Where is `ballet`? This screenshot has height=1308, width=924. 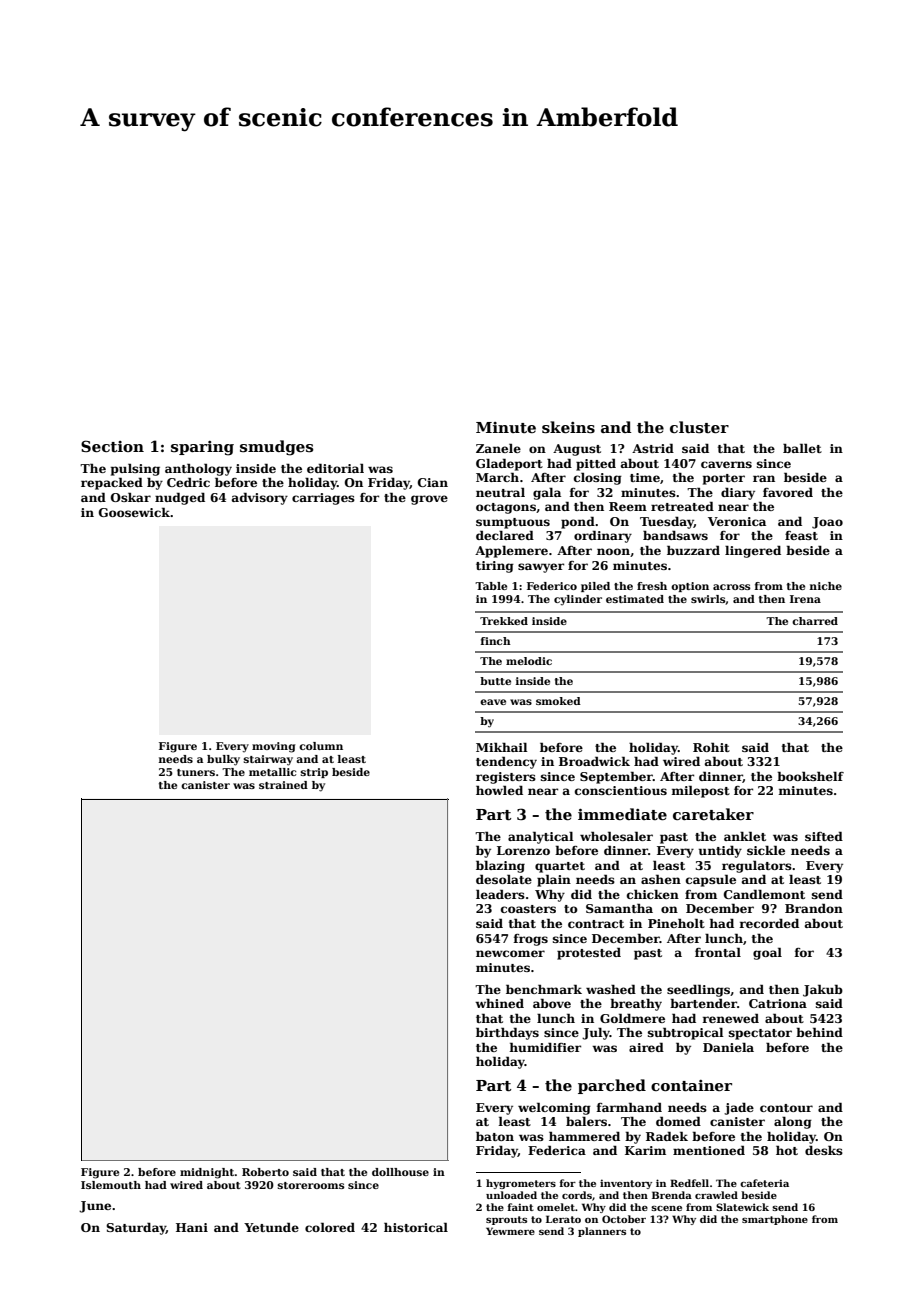 ballet is located at coordinates (802, 448).
